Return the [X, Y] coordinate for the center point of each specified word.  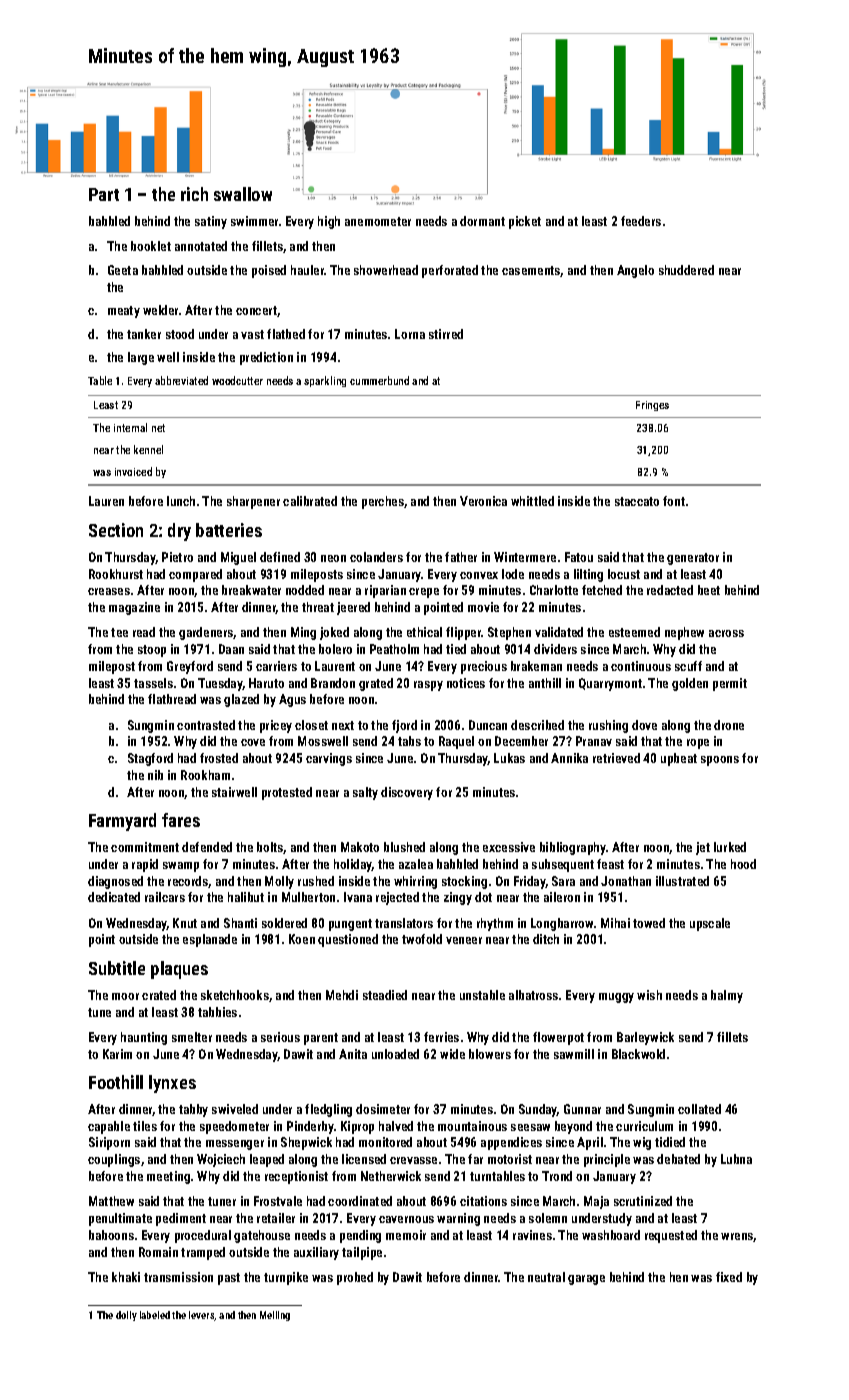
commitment [145, 847]
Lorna [410, 334]
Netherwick [391, 1176]
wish [649, 995]
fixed [729, 1277]
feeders [641, 221]
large [141, 358]
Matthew [111, 1201]
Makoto [360, 847]
